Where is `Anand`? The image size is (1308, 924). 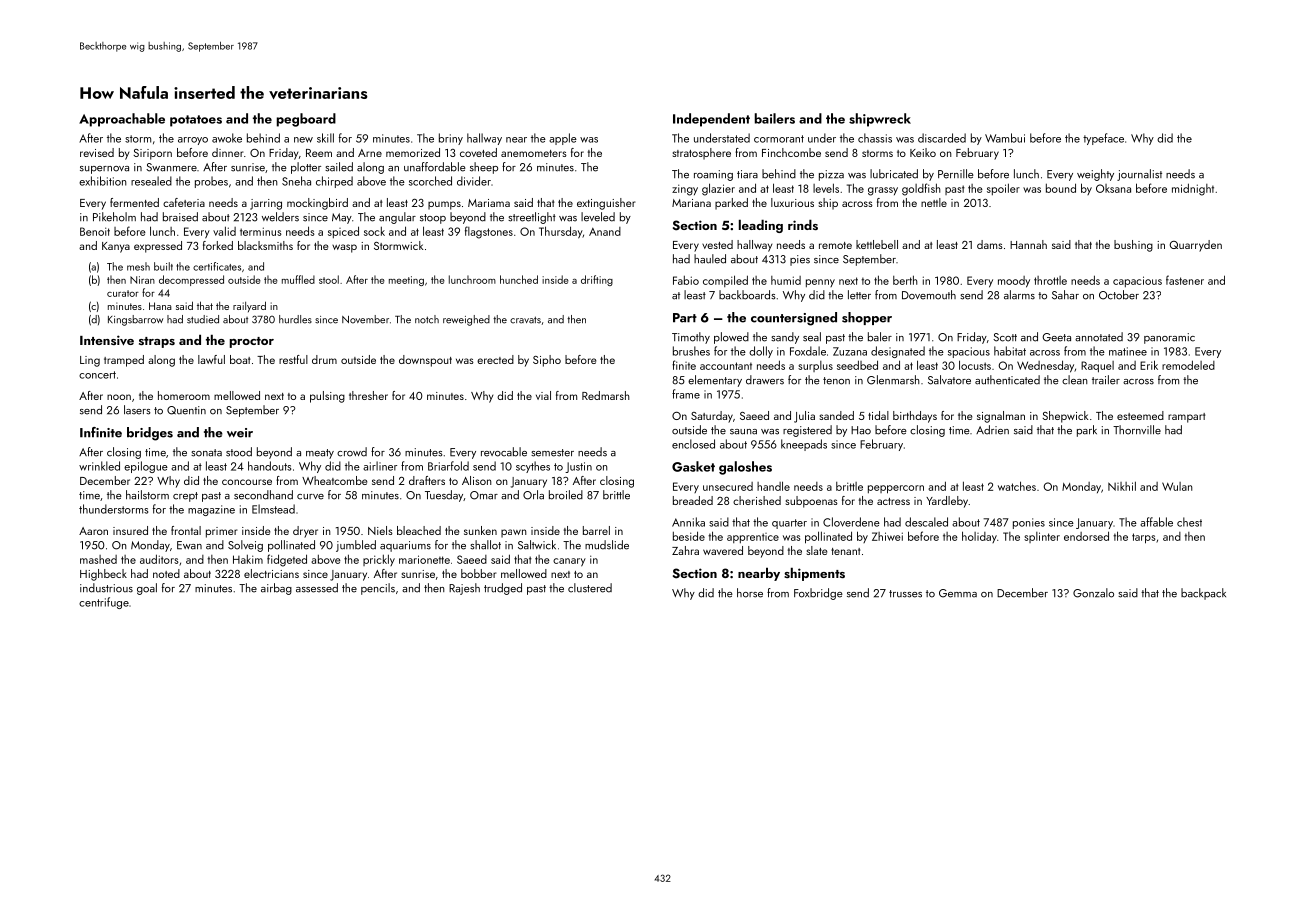 Anand is located at coordinates (605, 231).
